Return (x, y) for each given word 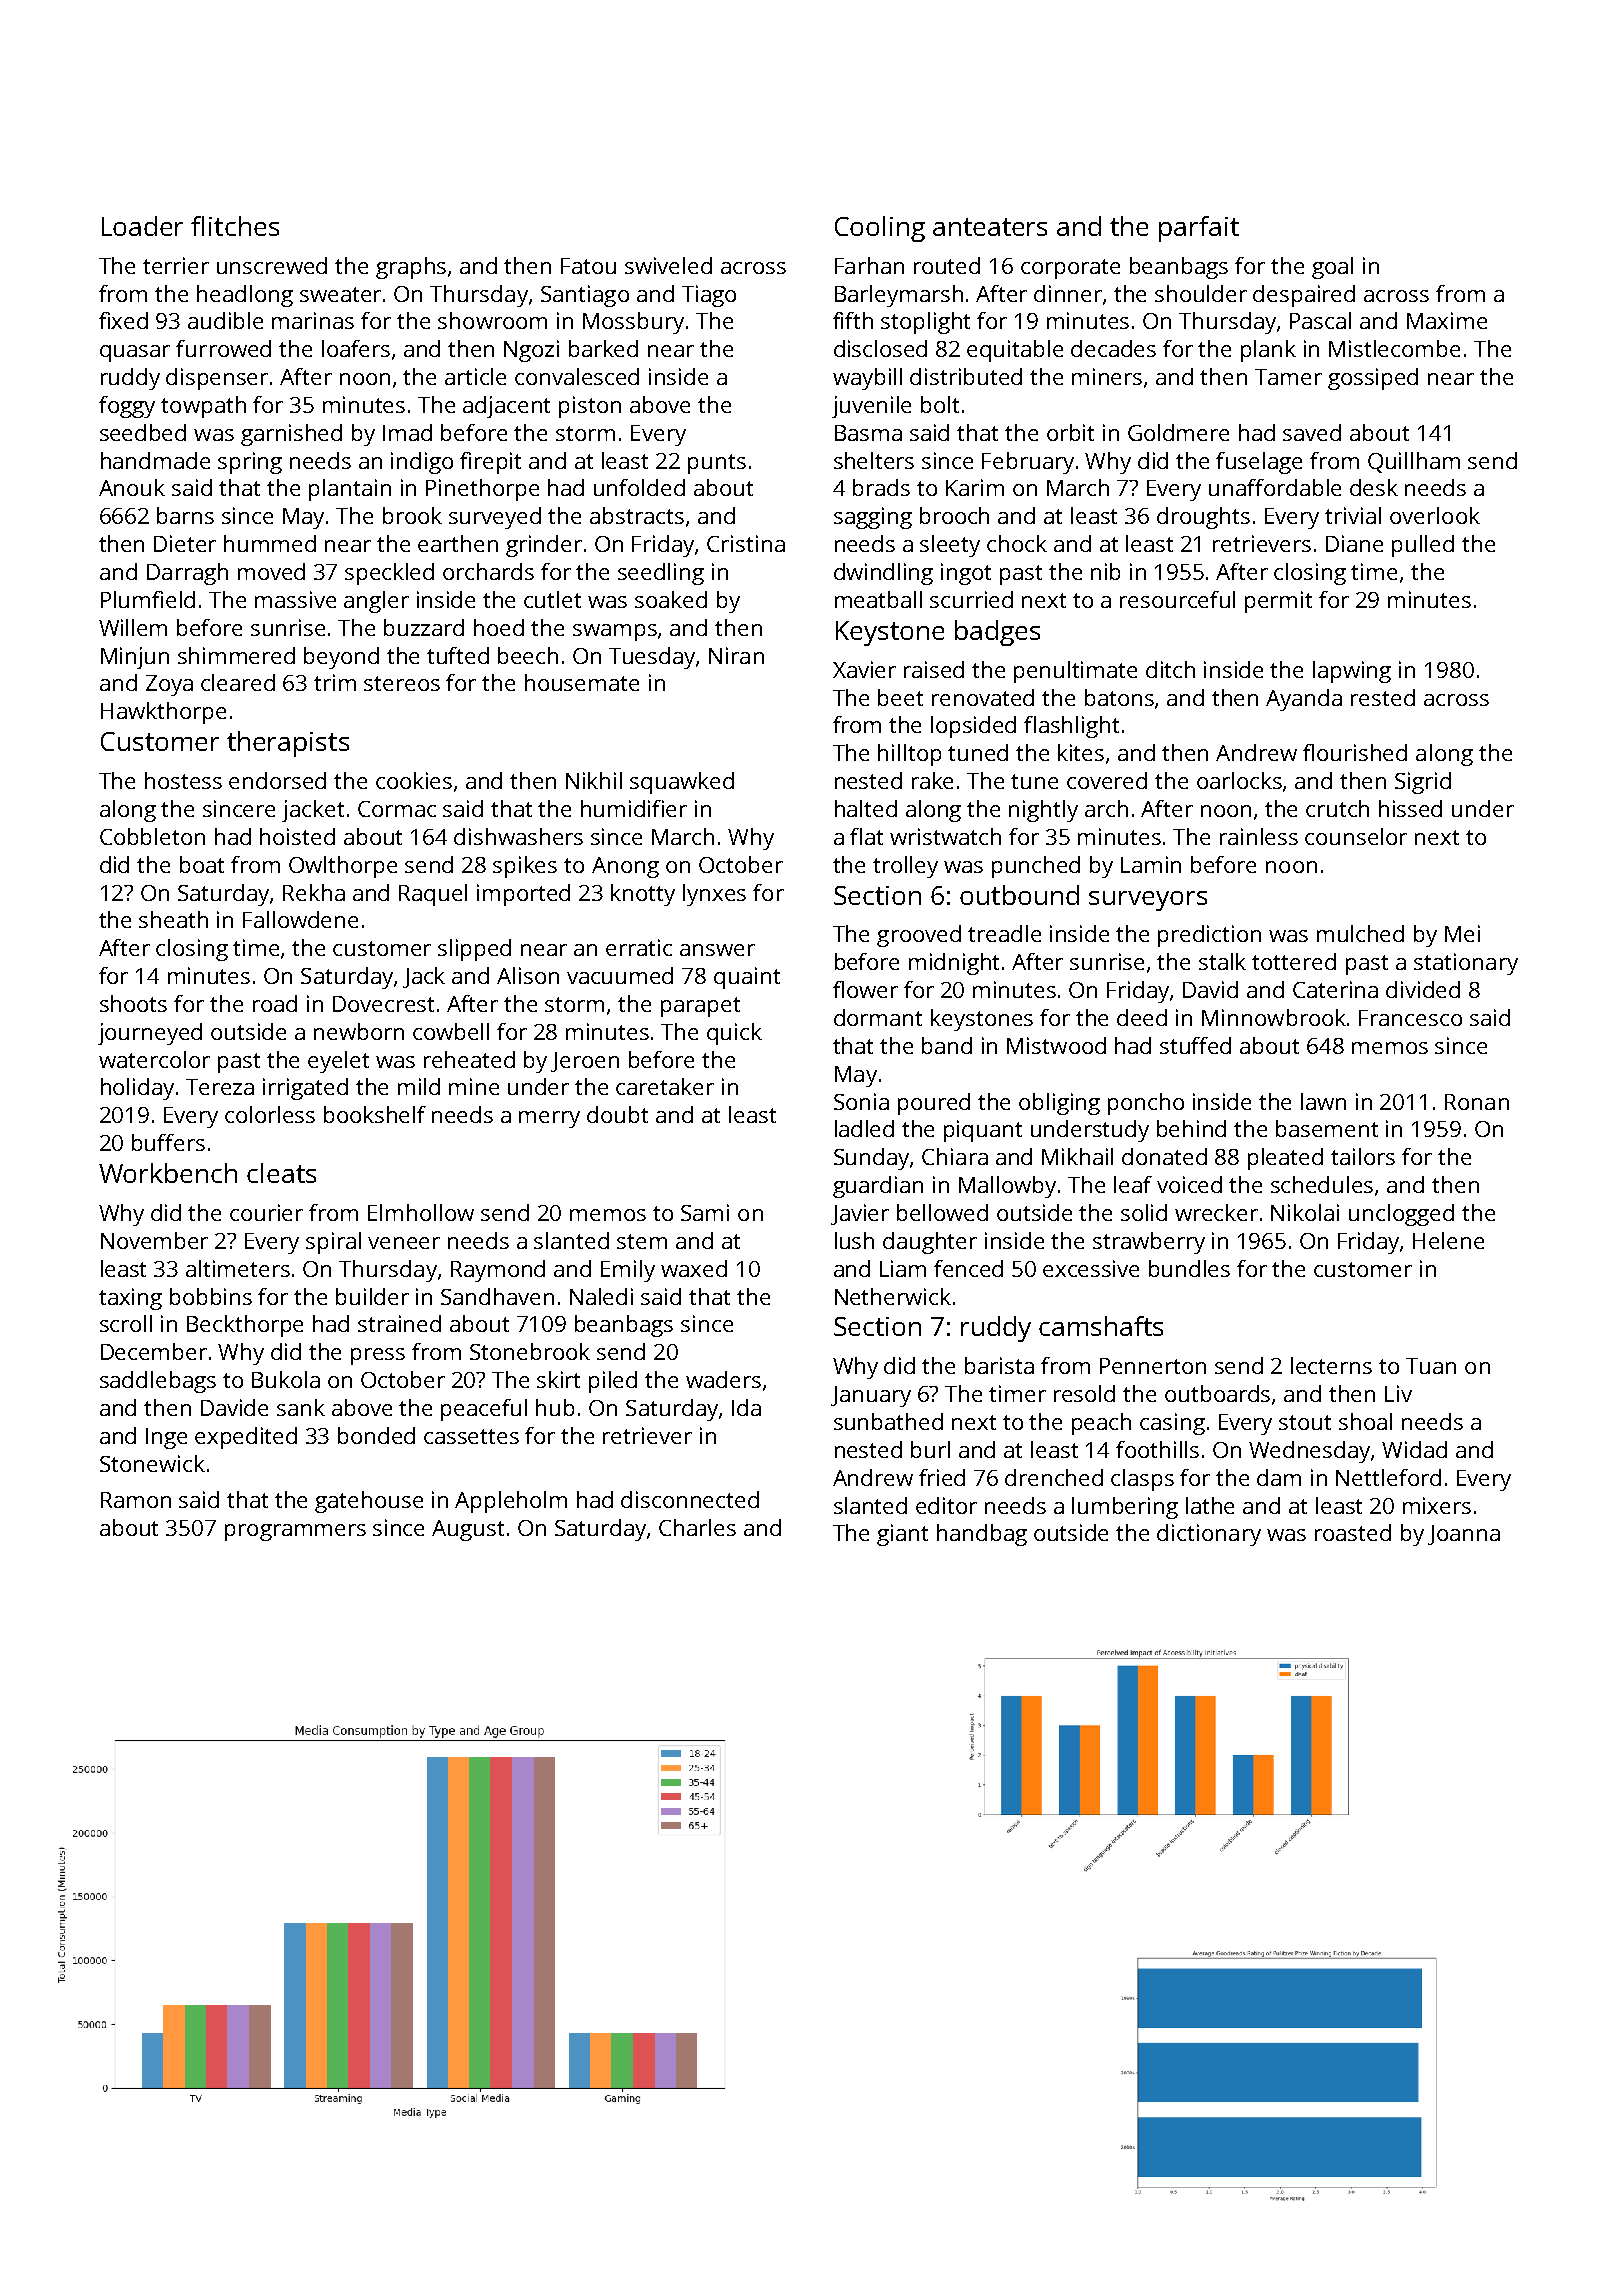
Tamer (1288, 377)
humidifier (634, 808)
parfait (1199, 229)
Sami (705, 1212)
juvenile (871, 407)
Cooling (880, 229)
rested (1383, 697)
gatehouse (369, 1502)
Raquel (433, 895)
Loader (142, 226)
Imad (407, 432)
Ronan (1477, 1102)
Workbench (168, 1173)
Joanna (1464, 1535)
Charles (697, 1527)
